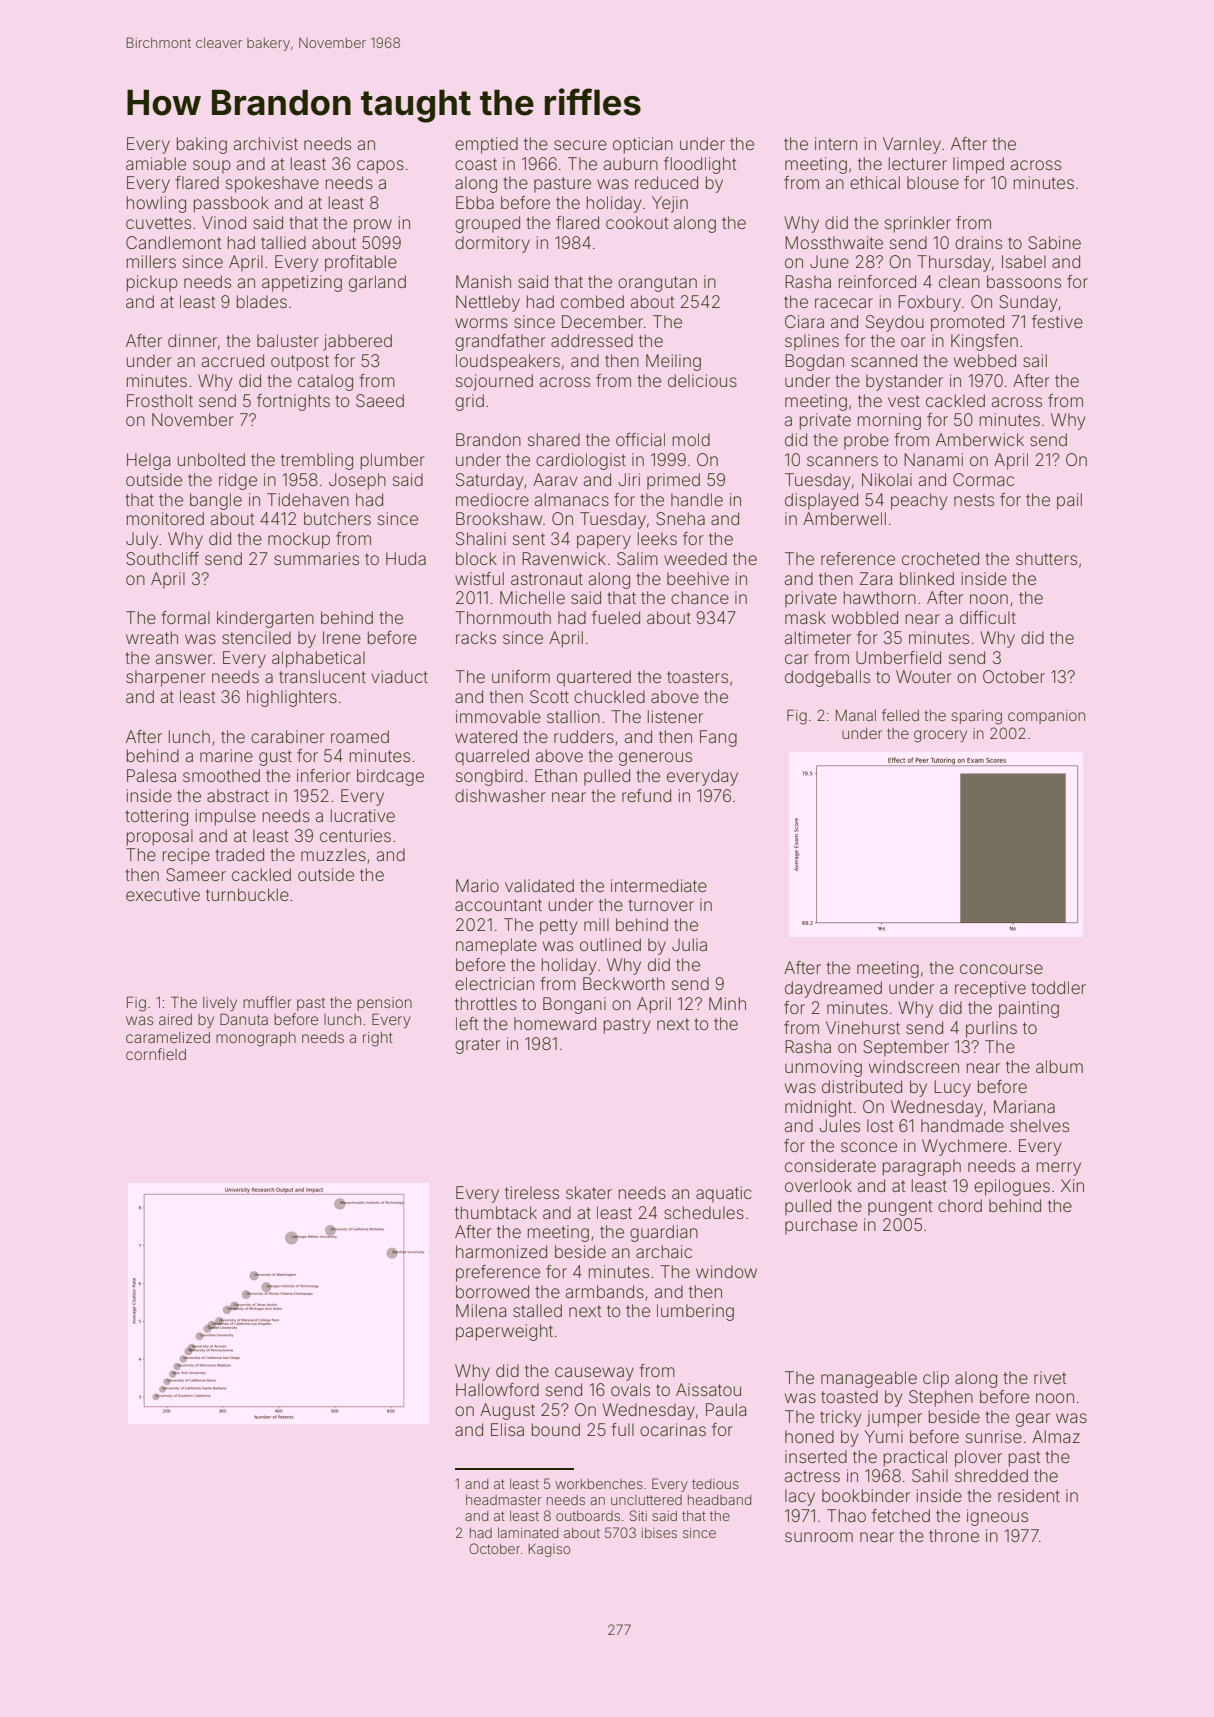 The image size is (1214, 1717). I want to click on throne, so click(954, 1535).
